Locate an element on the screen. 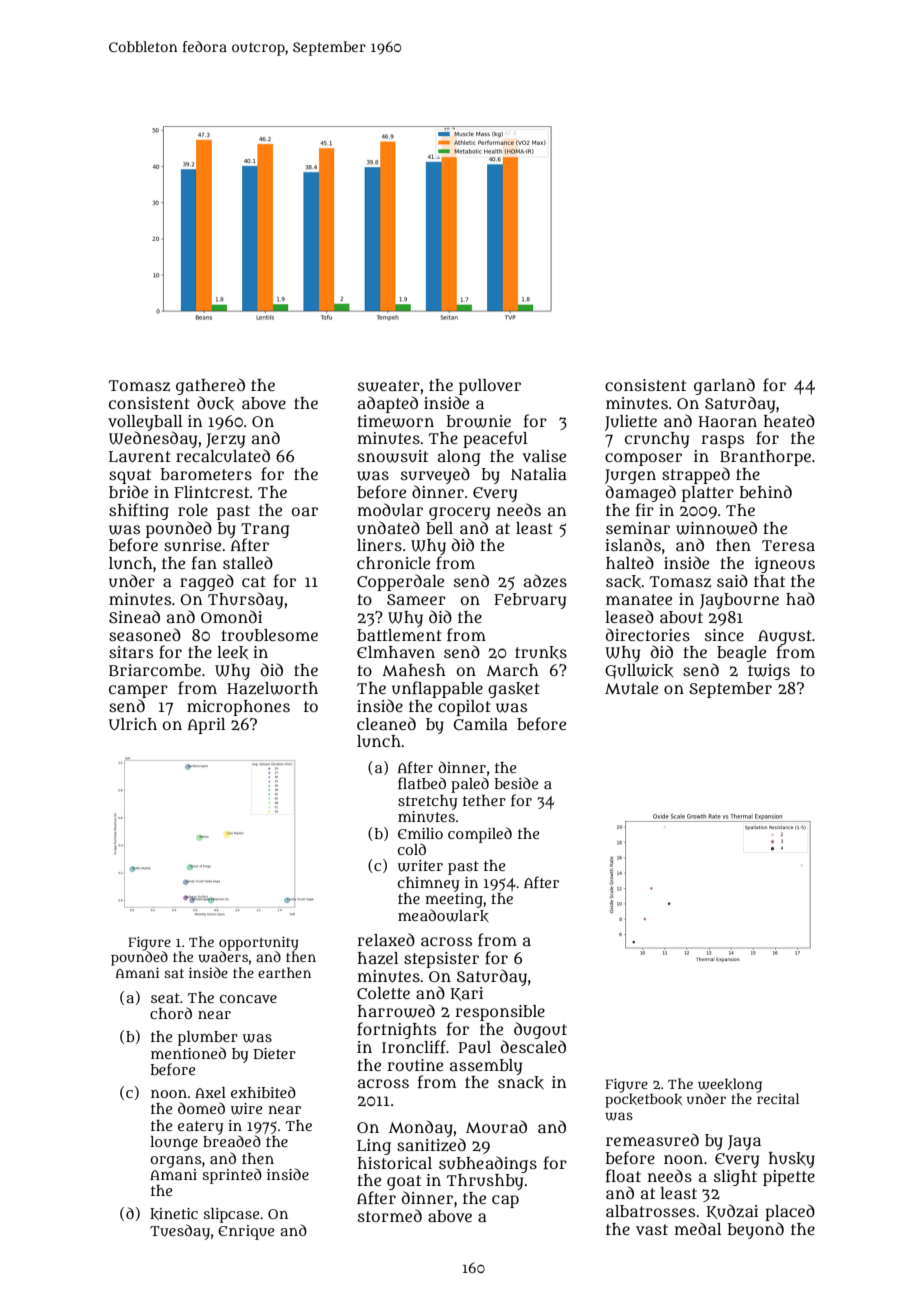  microphones is located at coordinates (238, 708).
